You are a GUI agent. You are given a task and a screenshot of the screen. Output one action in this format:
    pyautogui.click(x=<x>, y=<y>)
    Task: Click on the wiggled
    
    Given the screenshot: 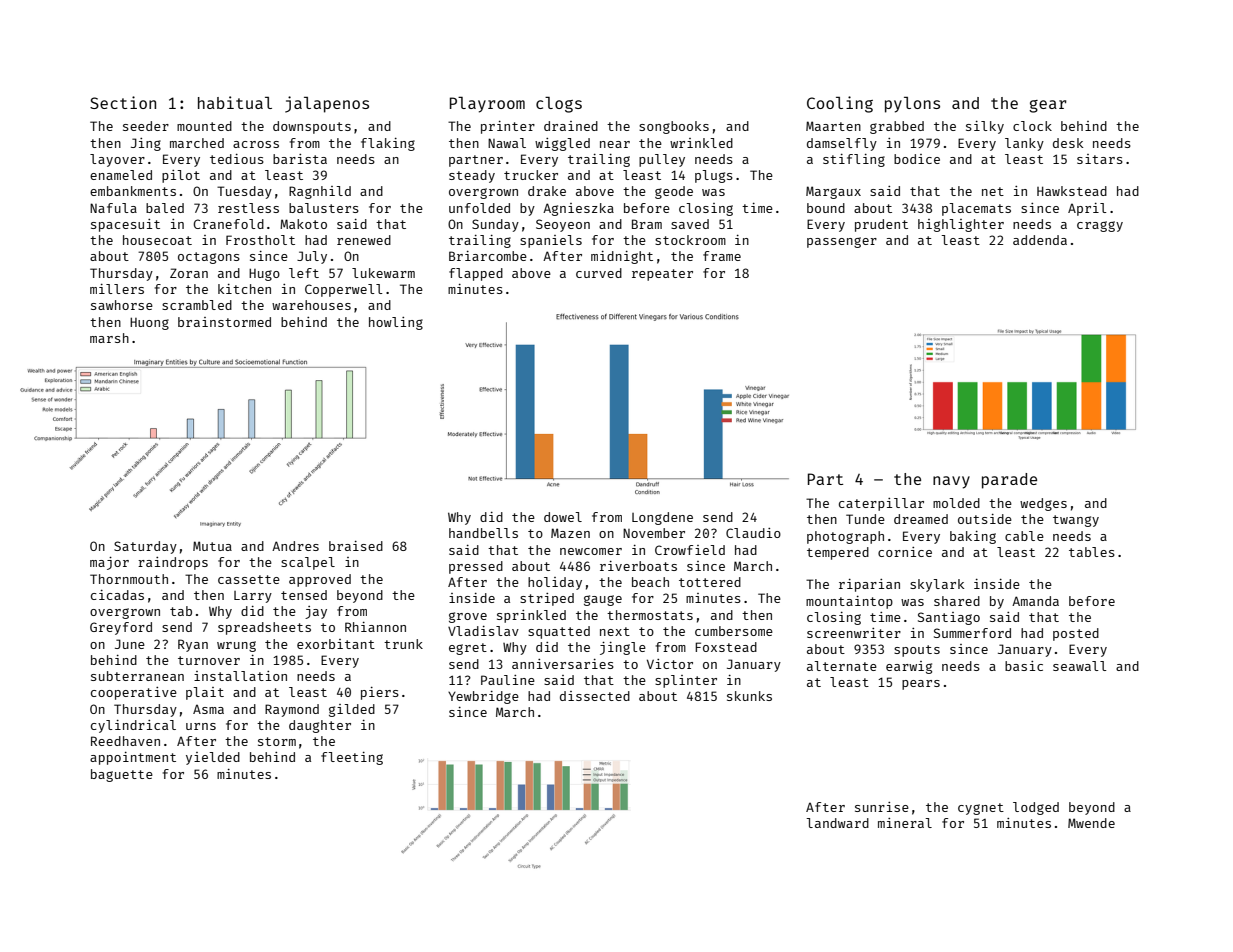 What is the action you would take?
    pyautogui.click(x=562, y=144)
